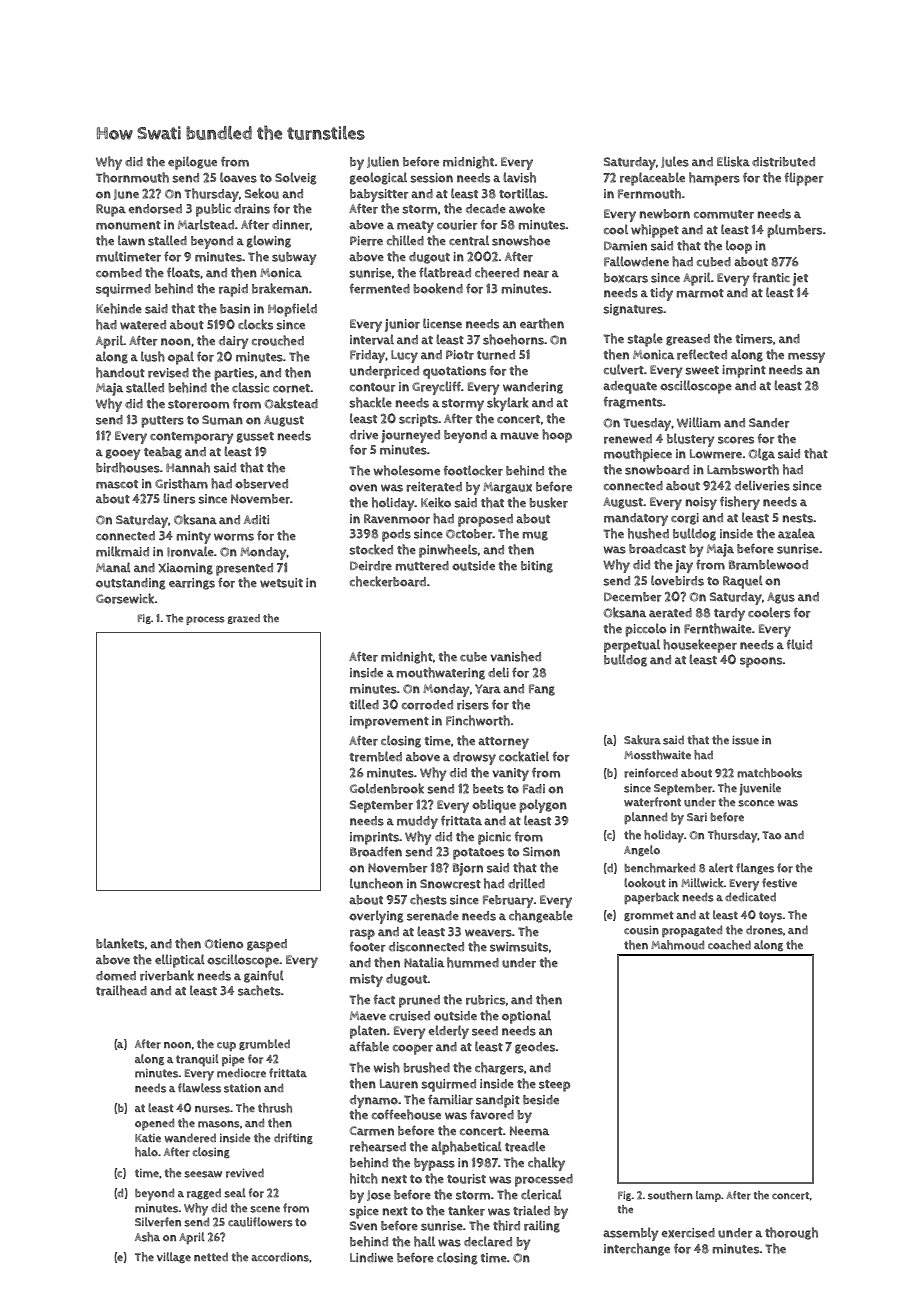  What do you see at coordinates (132, 177) in the screenshot?
I see `Thornmouth` at bounding box center [132, 177].
